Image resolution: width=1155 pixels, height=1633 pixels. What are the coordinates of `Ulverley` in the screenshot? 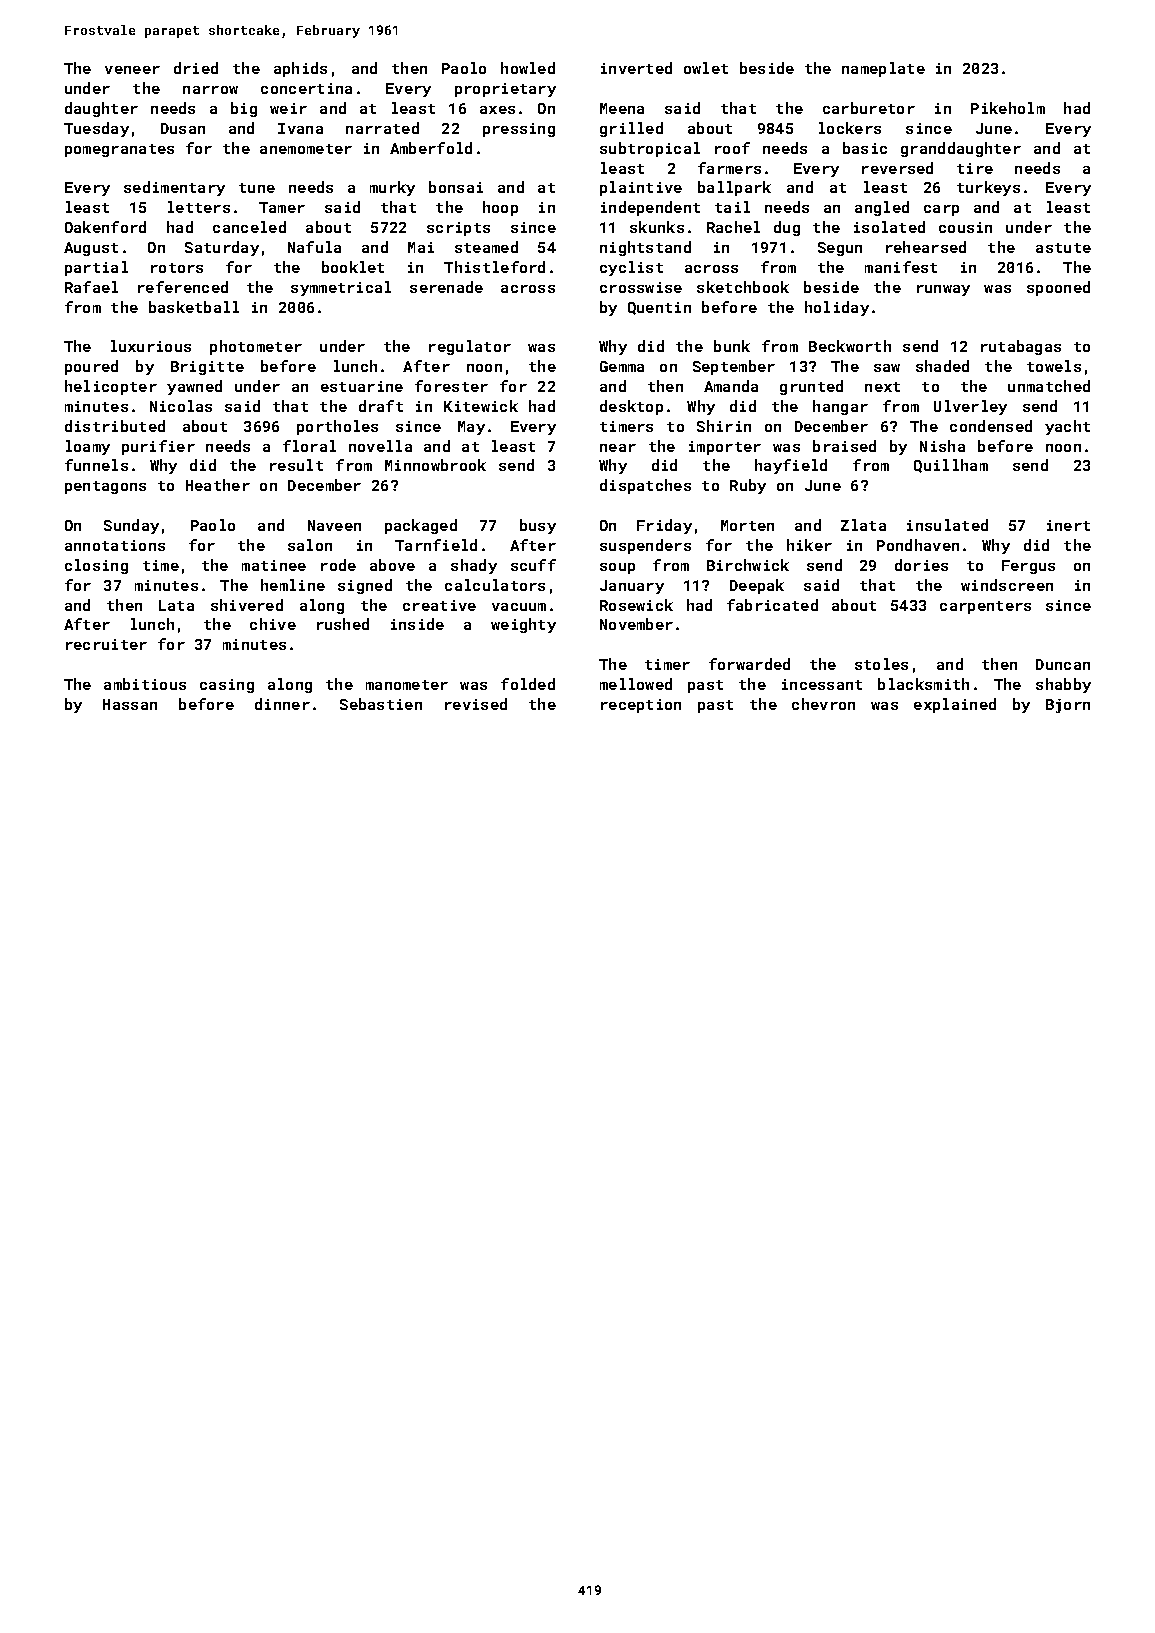 It's located at (970, 407).
